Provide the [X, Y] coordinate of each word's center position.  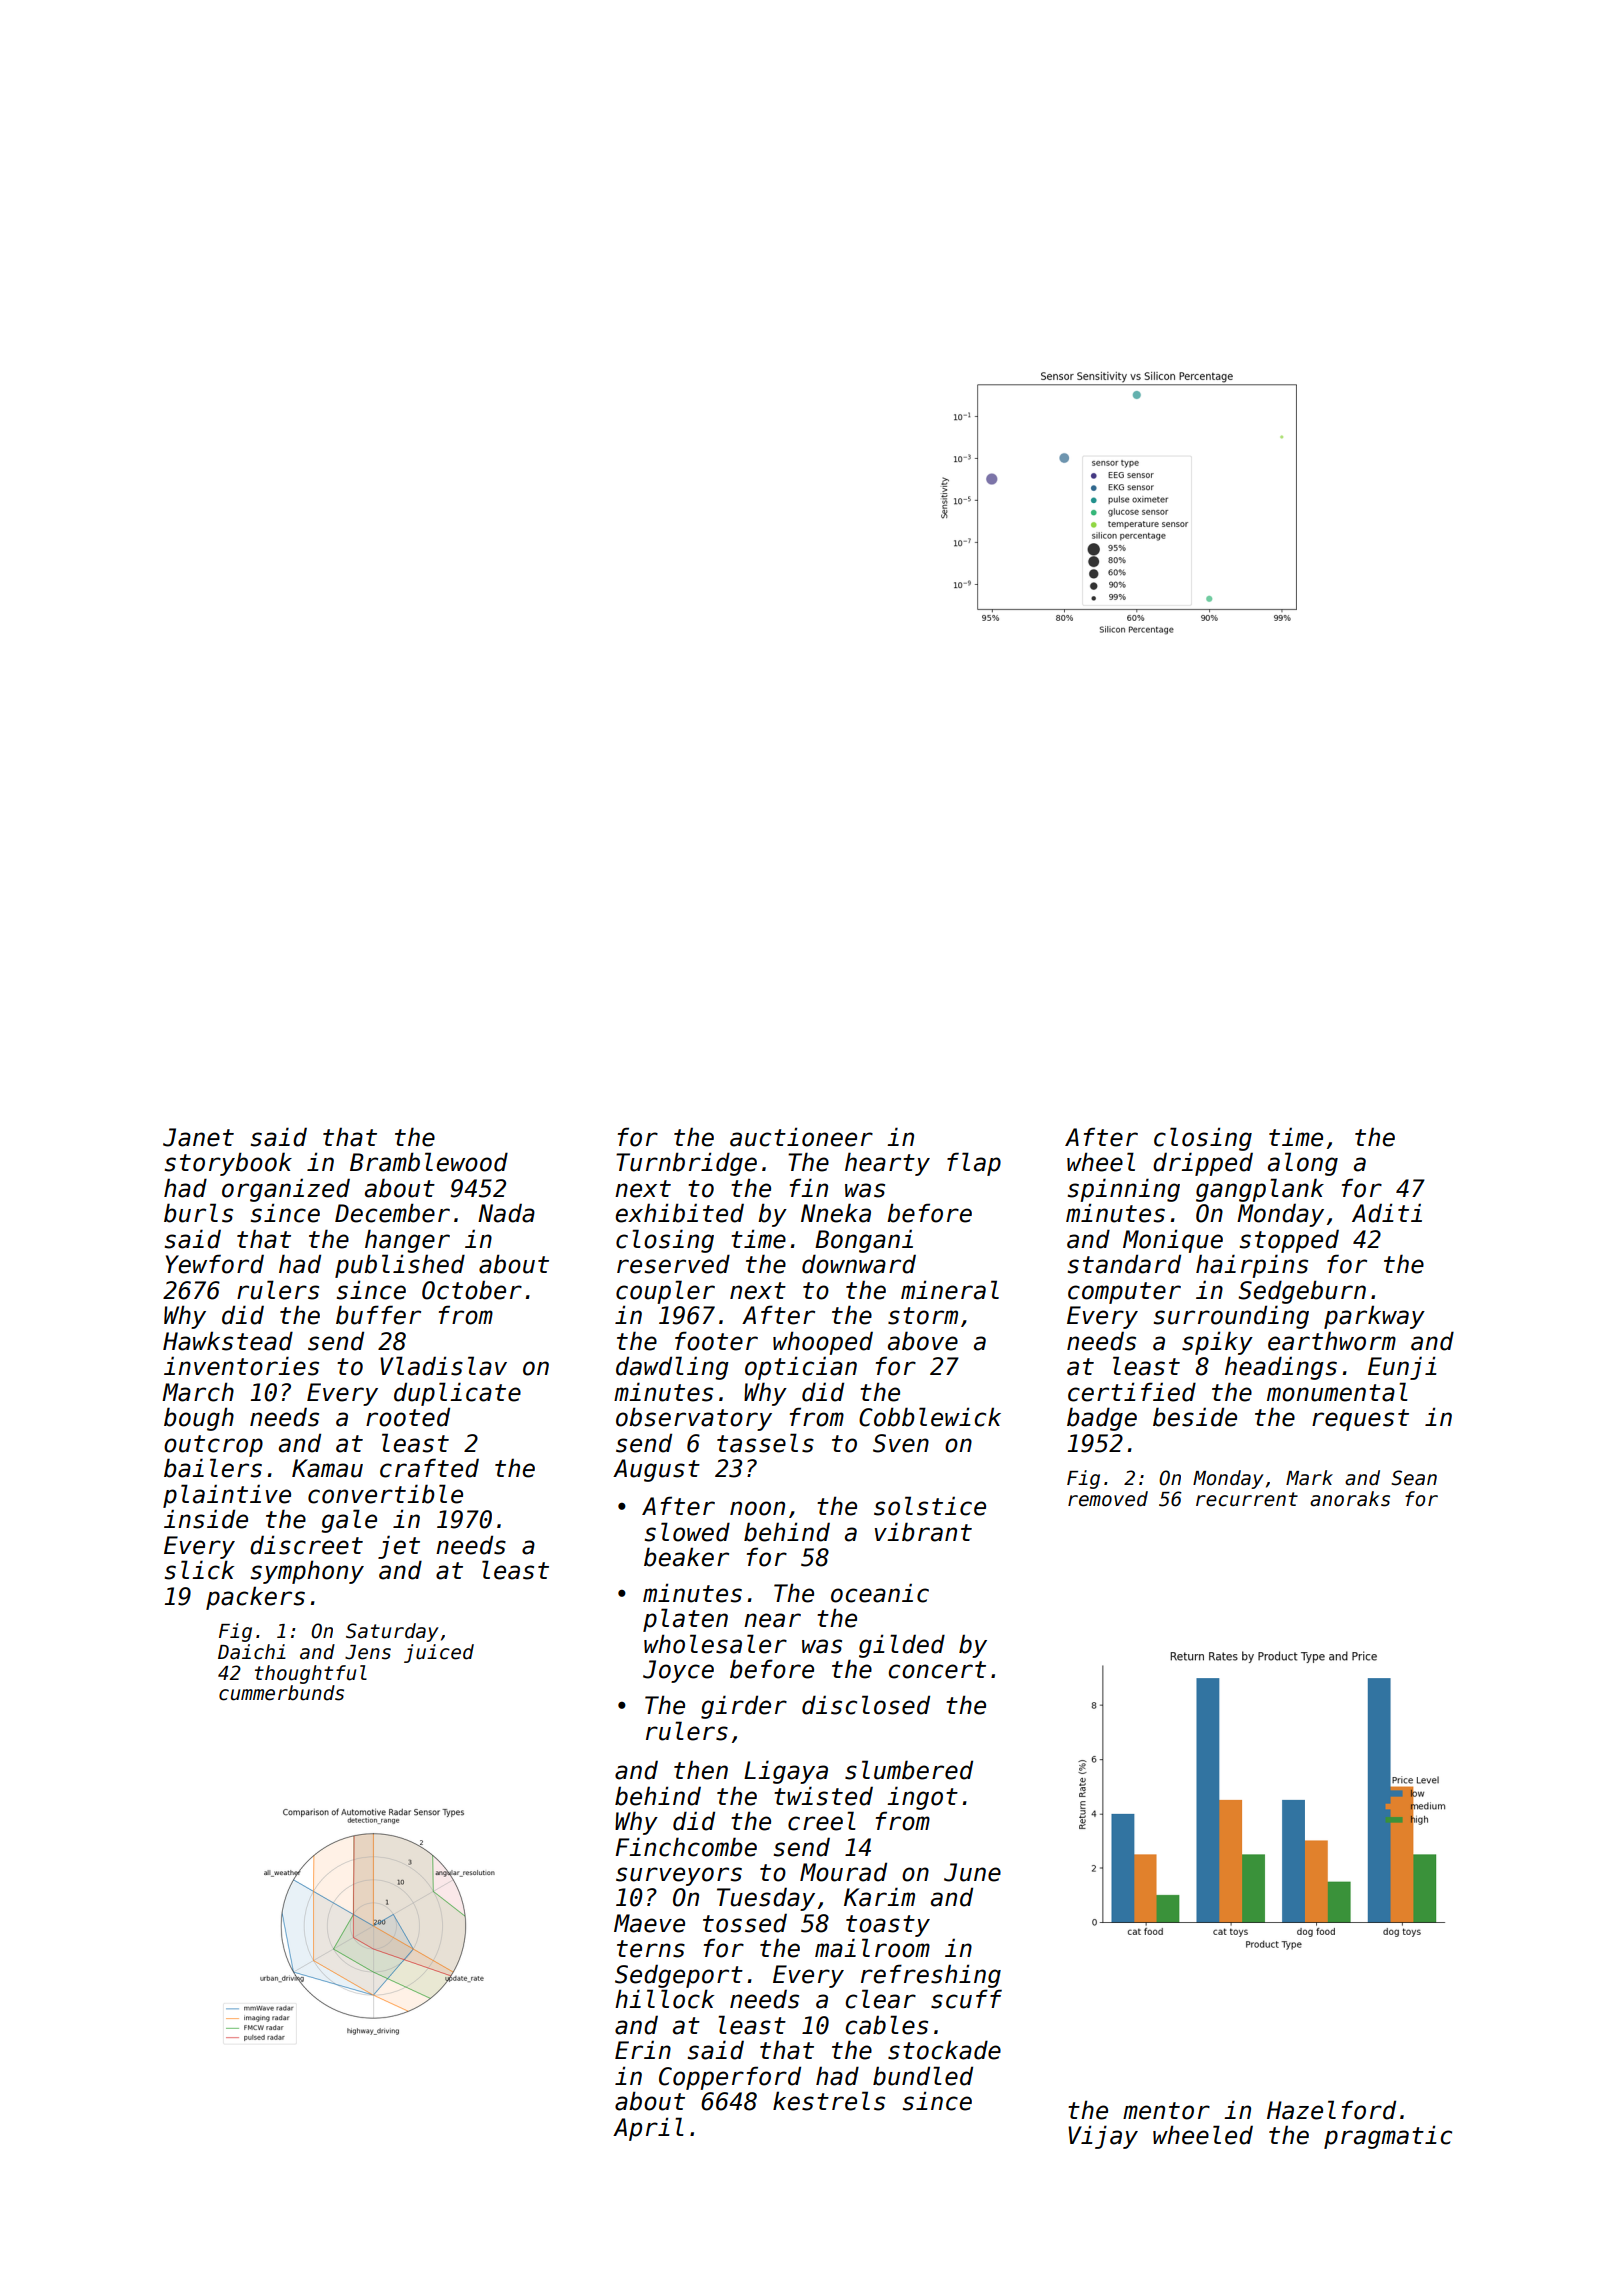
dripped [1203, 1164]
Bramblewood [429, 1162]
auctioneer [801, 1137]
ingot [922, 1798]
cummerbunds [281, 1693]
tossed [745, 1923]
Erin [643, 2049]
